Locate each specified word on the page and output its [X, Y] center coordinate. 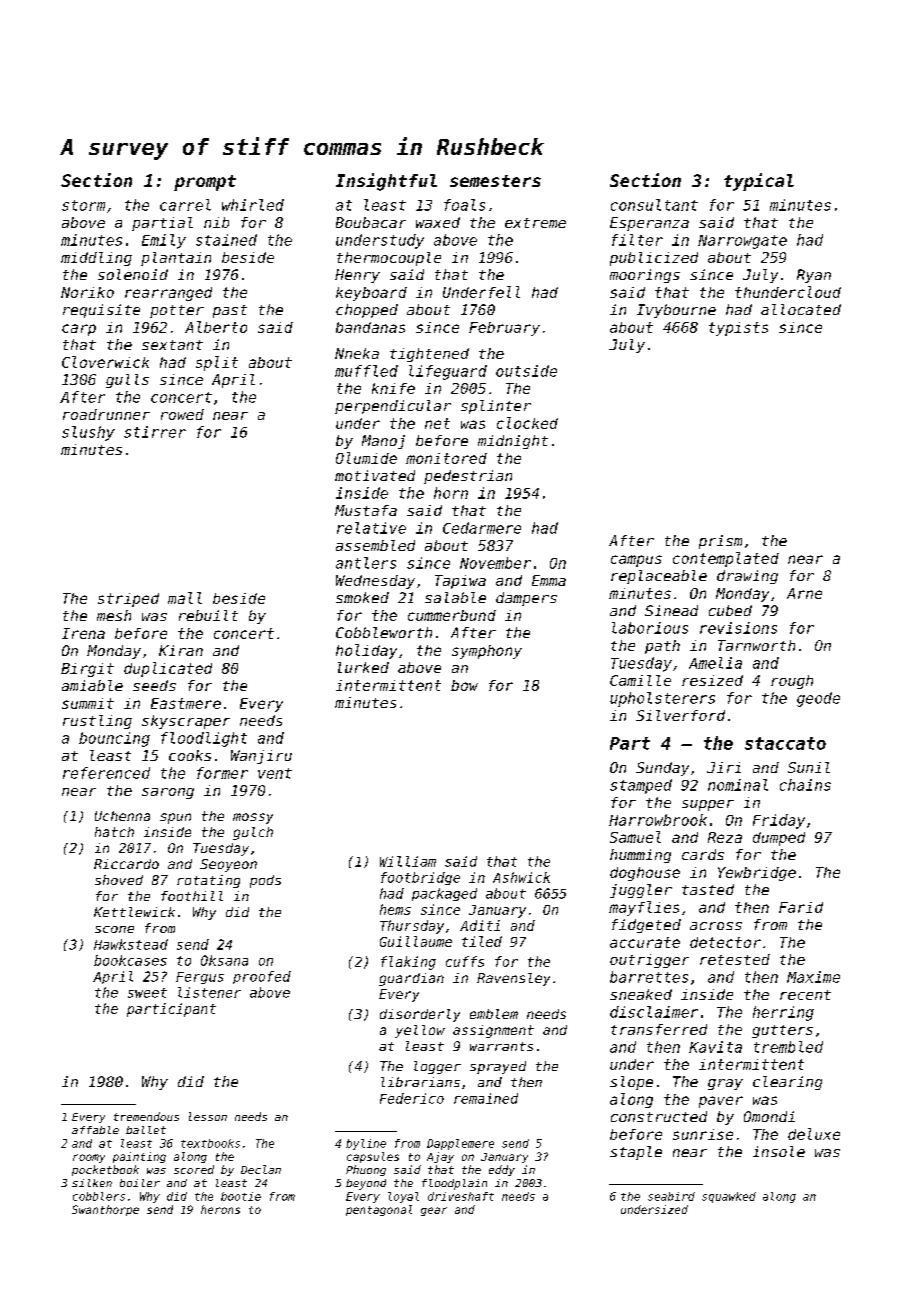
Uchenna [122, 816]
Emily [164, 241]
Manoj [383, 442]
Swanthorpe [105, 1210]
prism [720, 542]
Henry [357, 276]
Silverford [680, 715]
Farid [801, 907]
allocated [801, 309]
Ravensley [513, 979]
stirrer [155, 432]
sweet [147, 993]
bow [464, 685]
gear [434, 1211]
